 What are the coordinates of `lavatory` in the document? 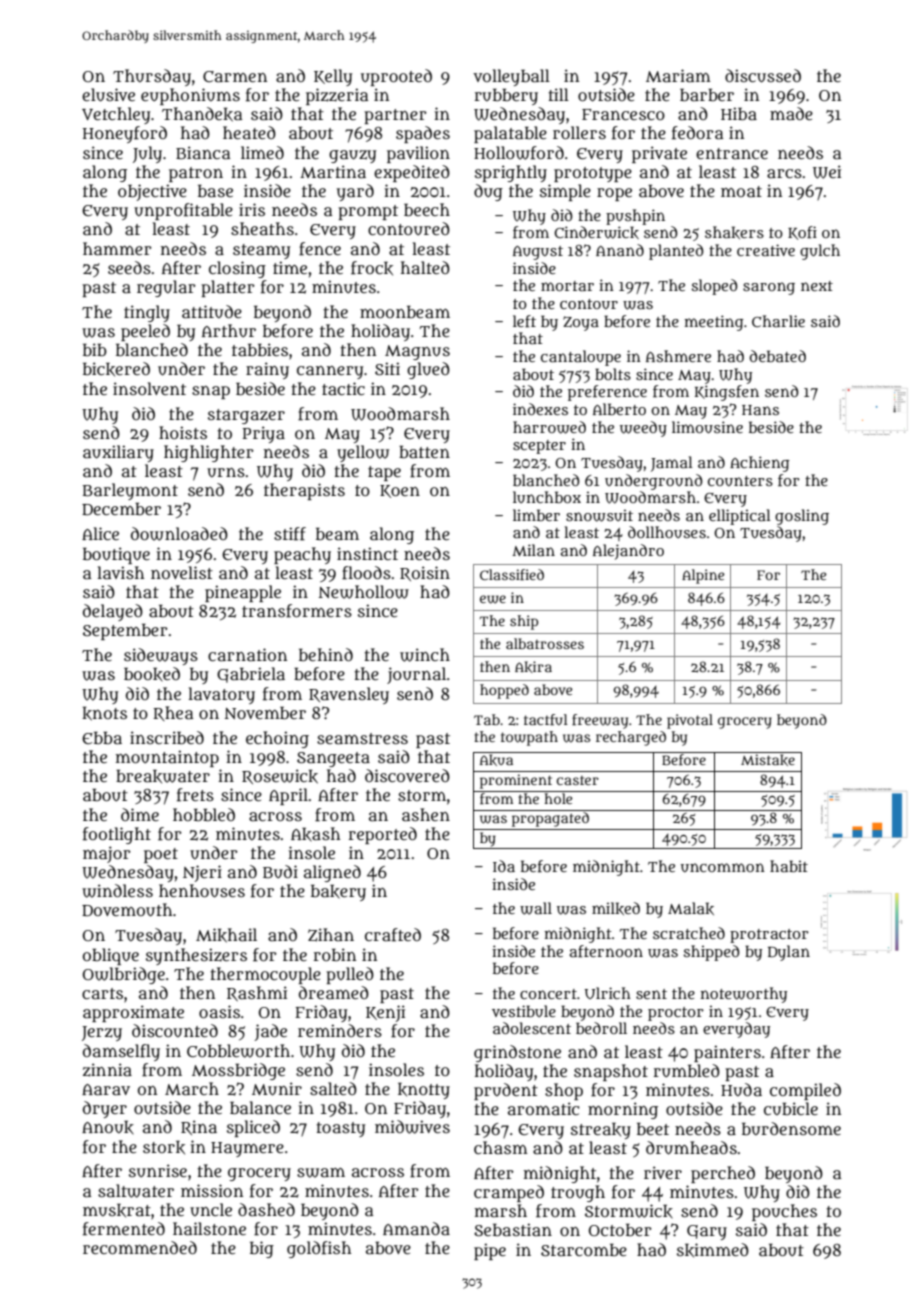 It's located at (221, 695).
